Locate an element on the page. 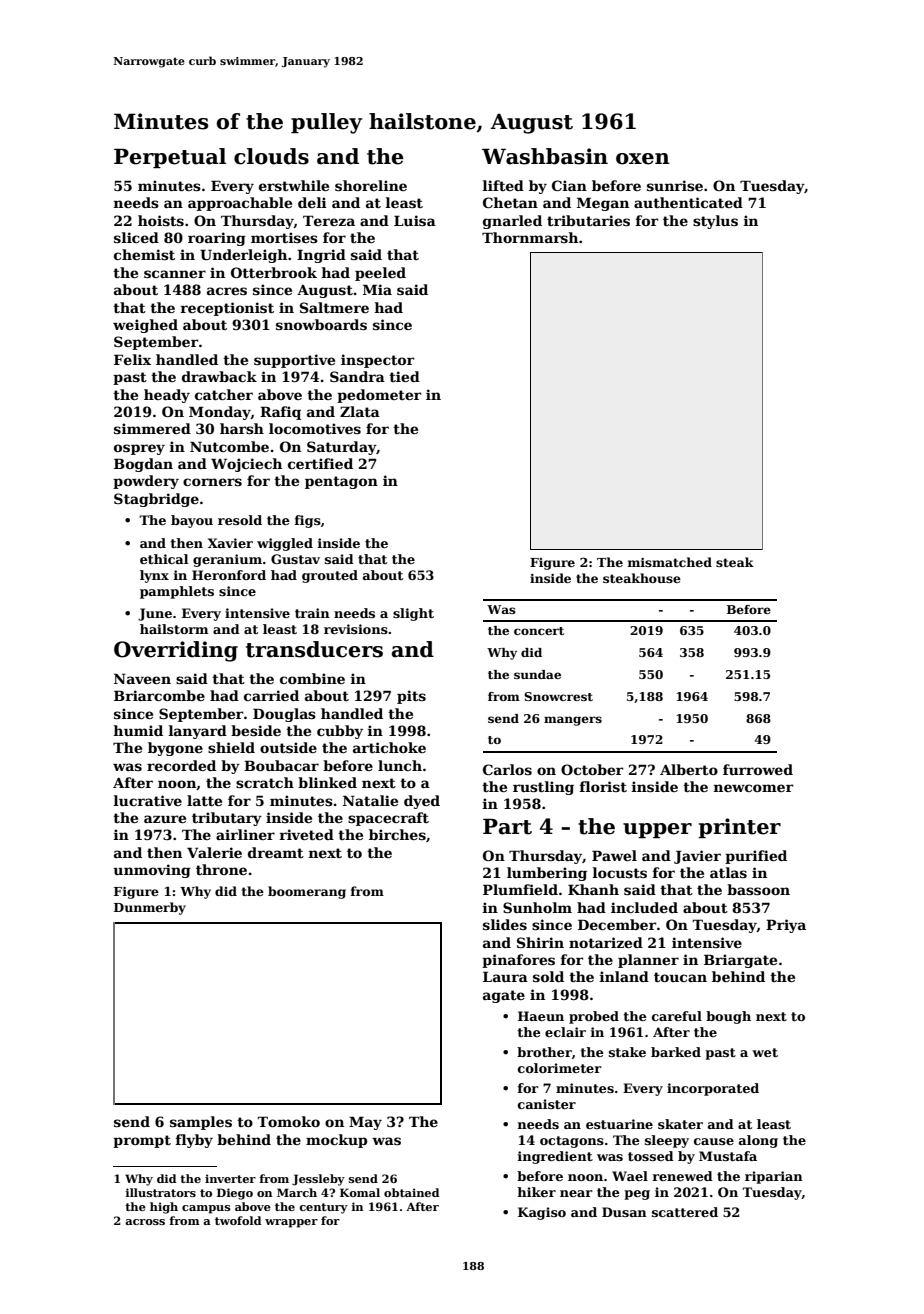 This document has width=924, height=1314. Washbasin is located at coordinates (545, 156).
